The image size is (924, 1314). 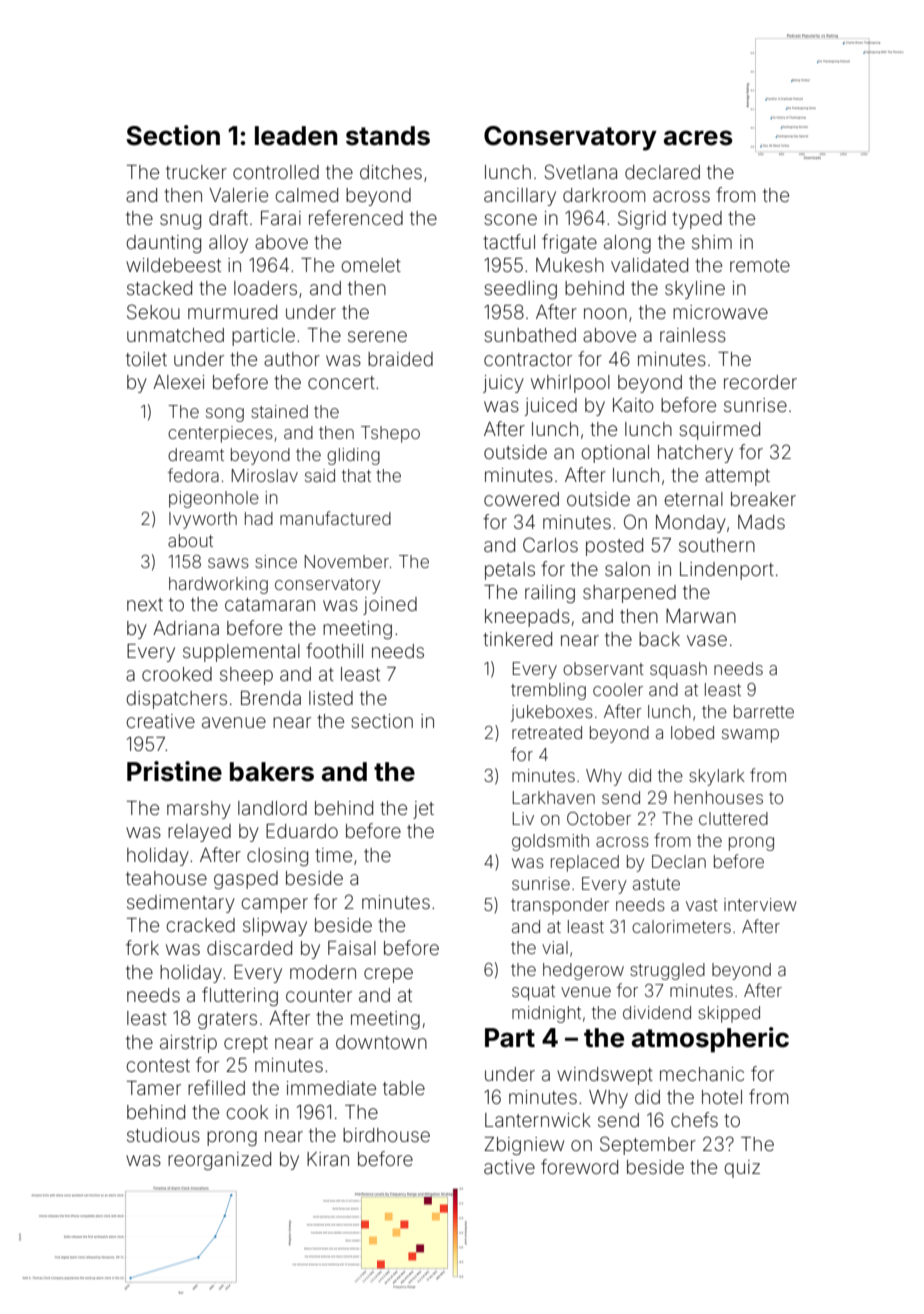 I want to click on acres, so click(x=698, y=138).
